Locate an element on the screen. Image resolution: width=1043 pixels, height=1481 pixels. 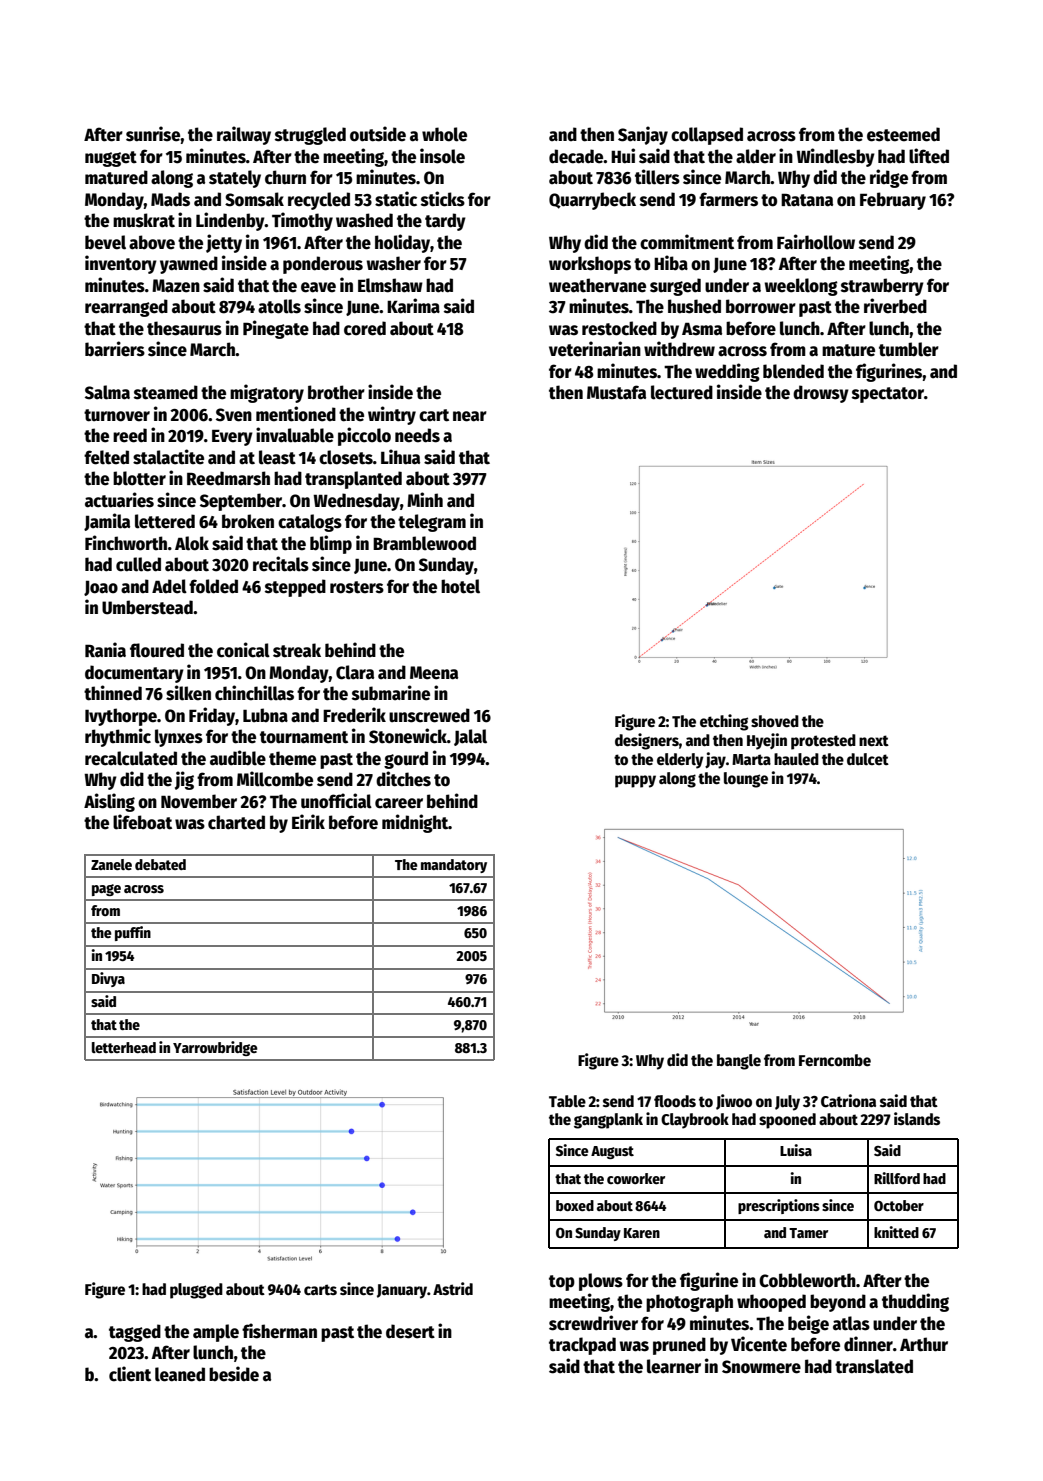
Sanjay is located at coordinates (643, 135).
